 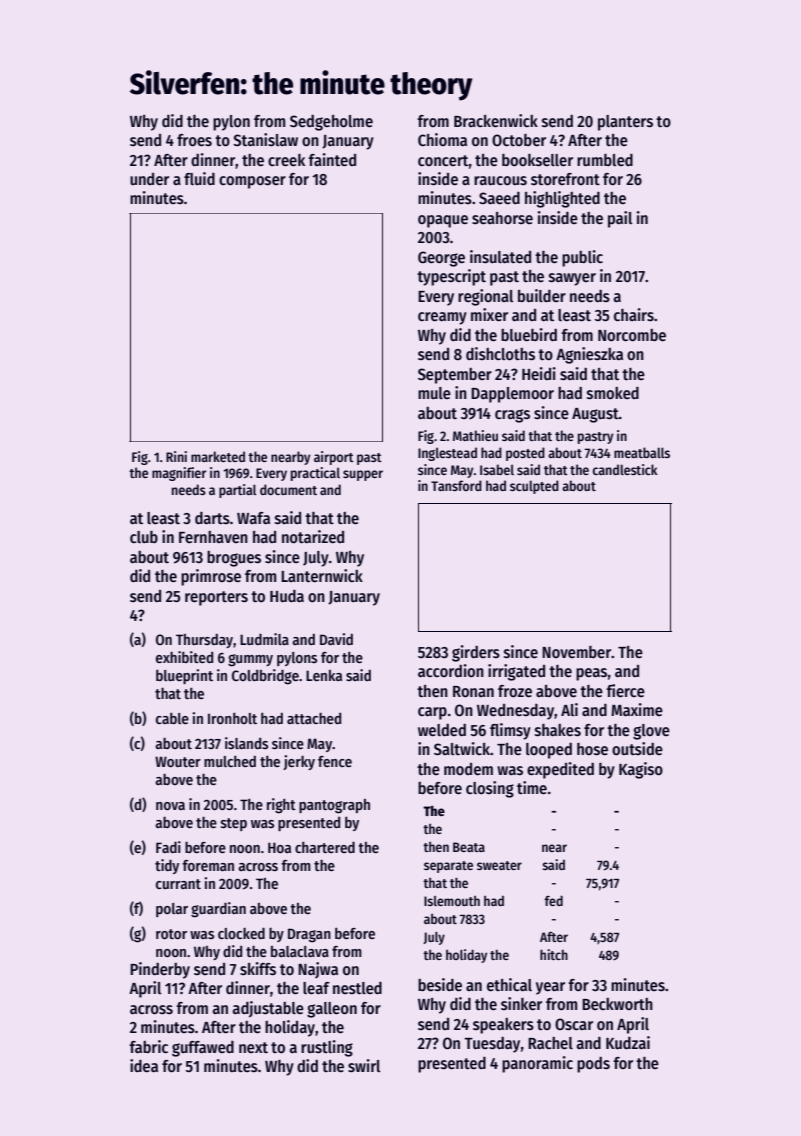 What do you see at coordinates (440, 985) in the document?
I see `beside` at bounding box center [440, 985].
